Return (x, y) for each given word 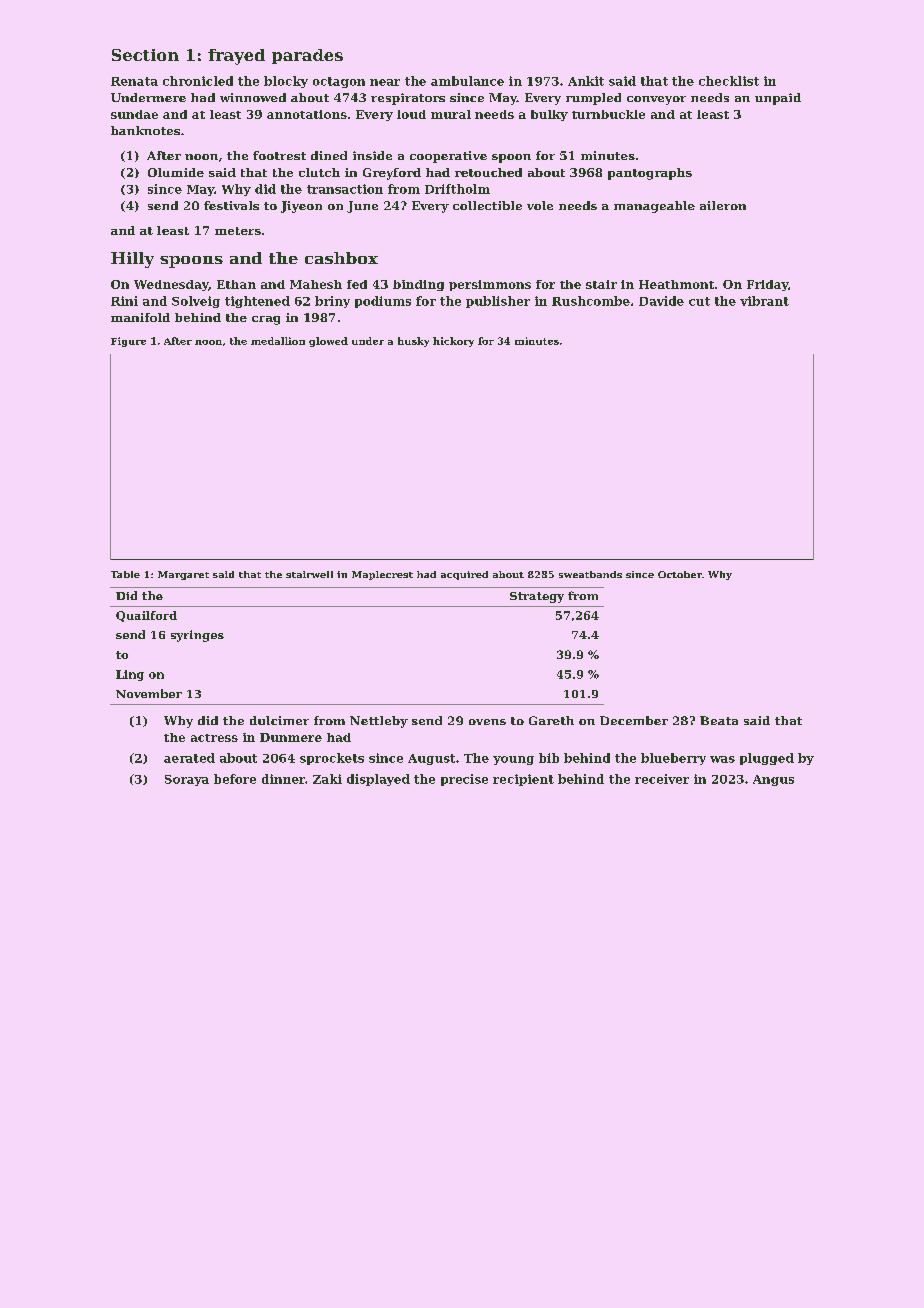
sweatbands (590, 574)
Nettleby (379, 722)
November (149, 693)
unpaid (778, 99)
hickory (453, 342)
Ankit (586, 81)
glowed (328, 342)
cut (699, 301)
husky (413, 342)
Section (145, 55)
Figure (128, 342)
